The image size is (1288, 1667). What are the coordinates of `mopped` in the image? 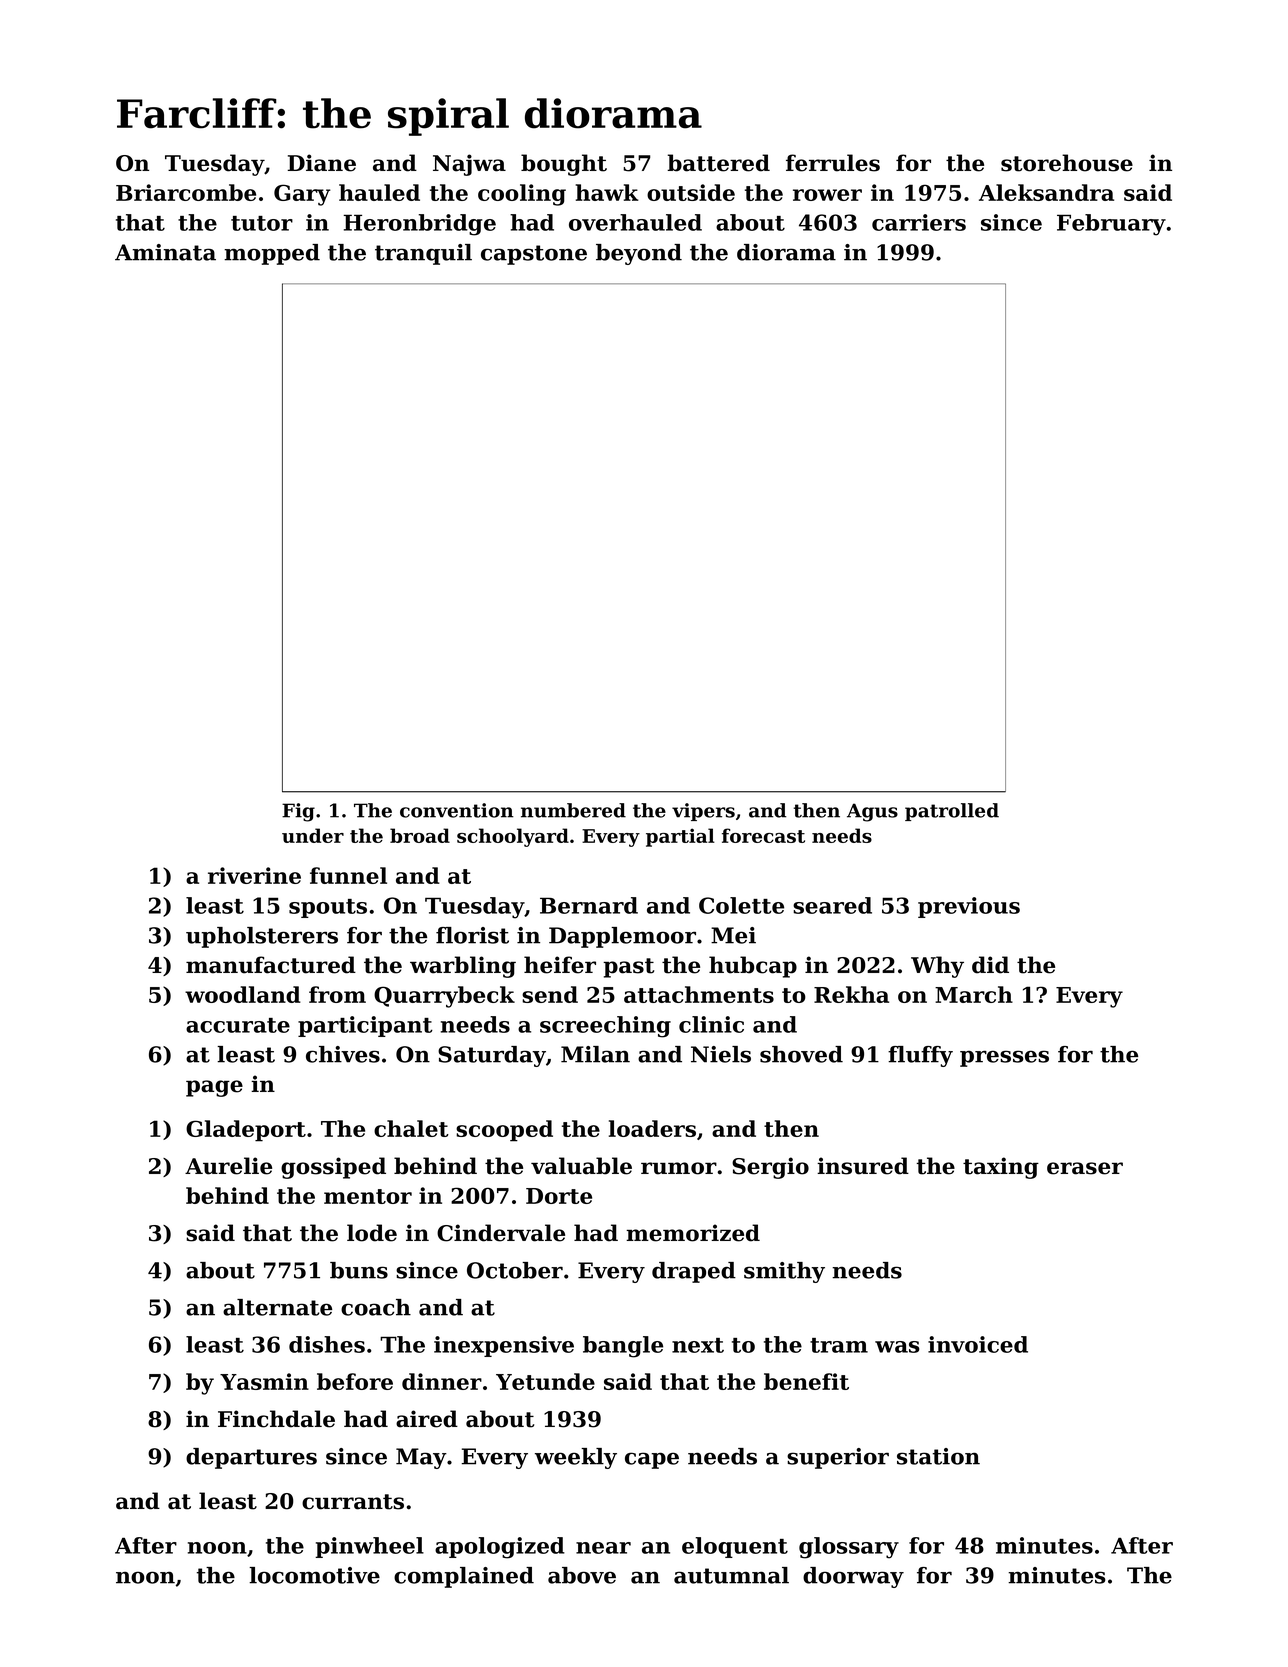 It's located at (272, 254).
